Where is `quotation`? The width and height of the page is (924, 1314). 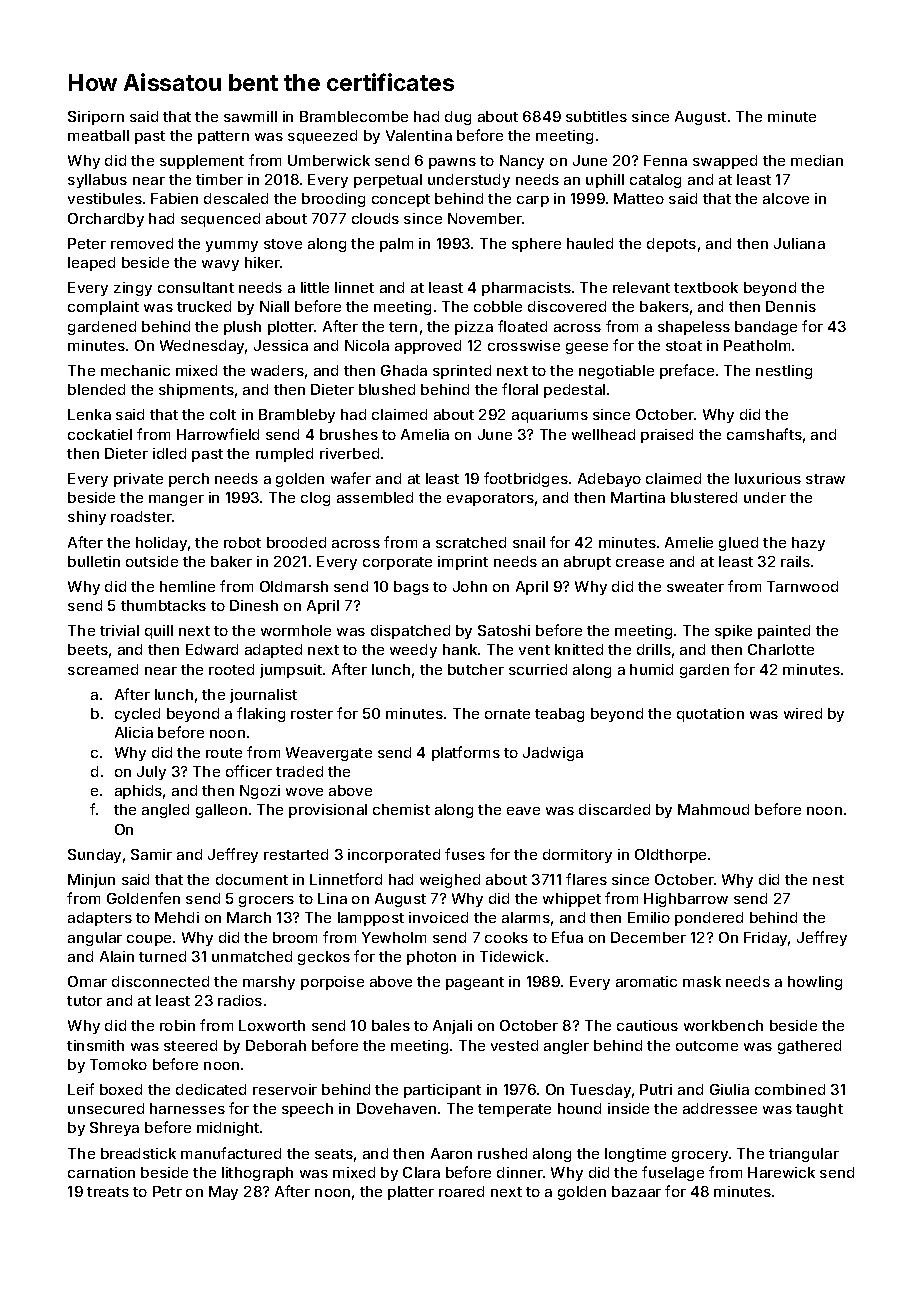
quotation is located at coordinates (710, 715).
